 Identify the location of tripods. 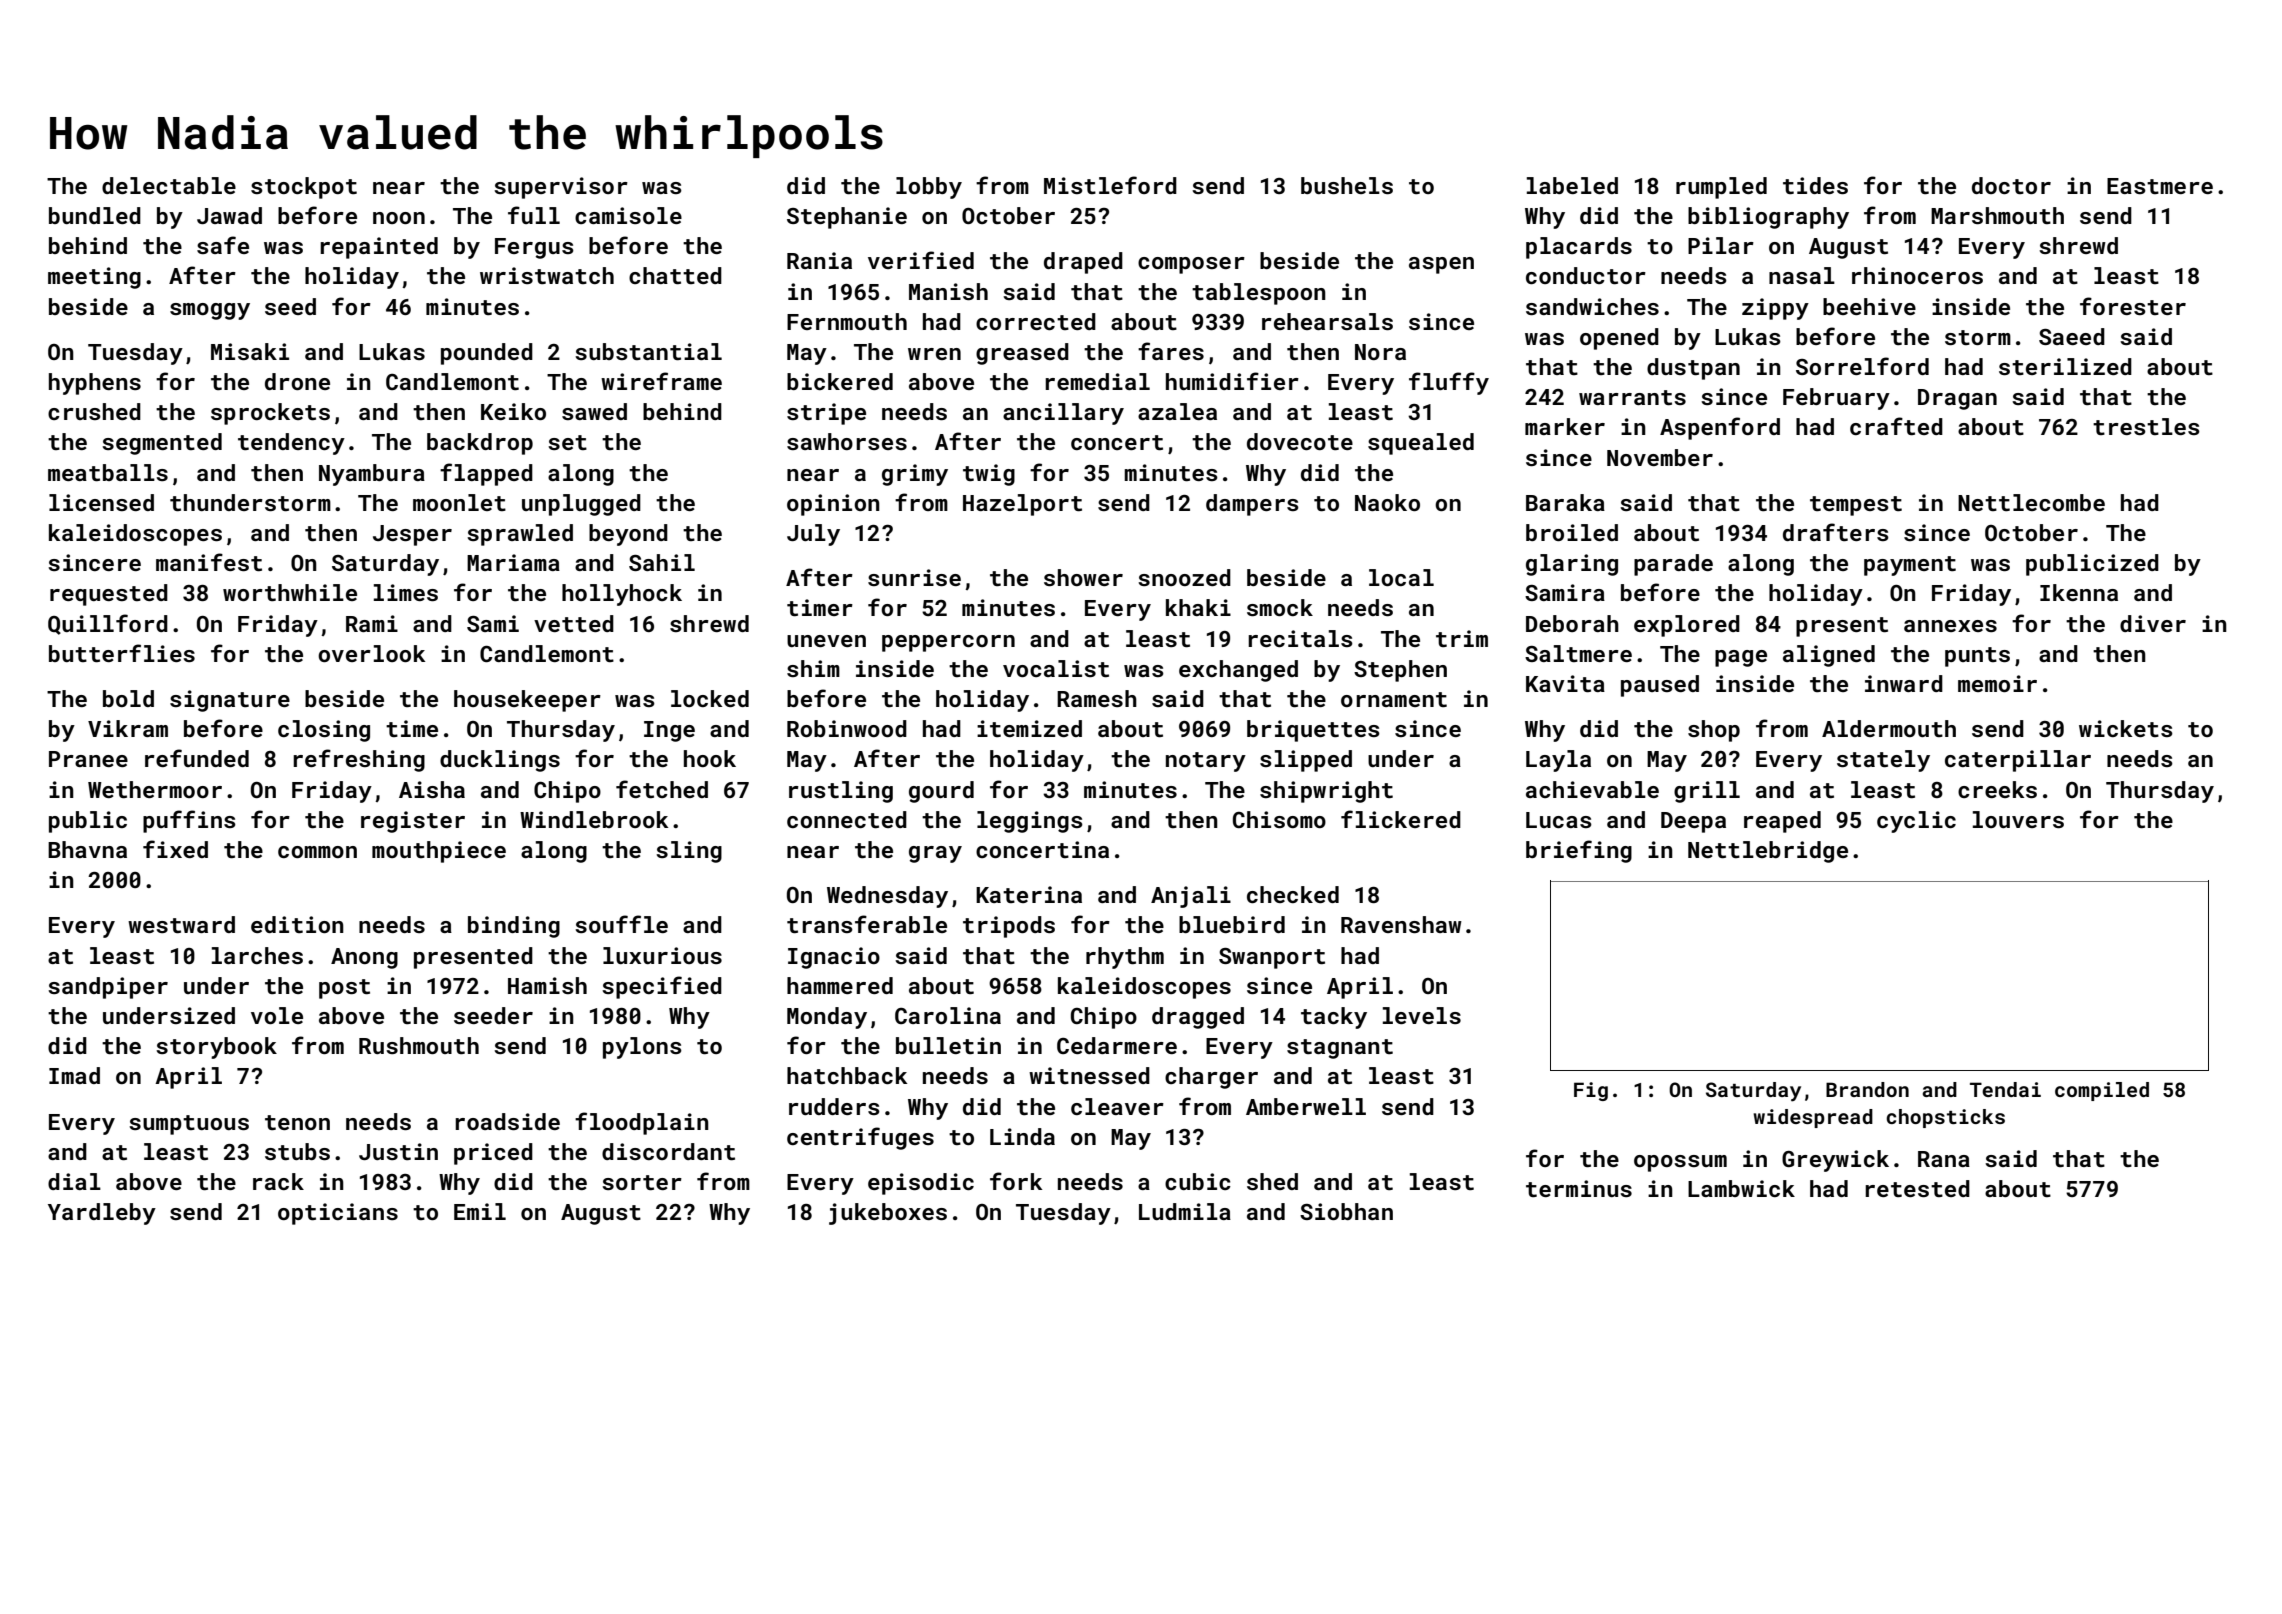
(1009, 927).
